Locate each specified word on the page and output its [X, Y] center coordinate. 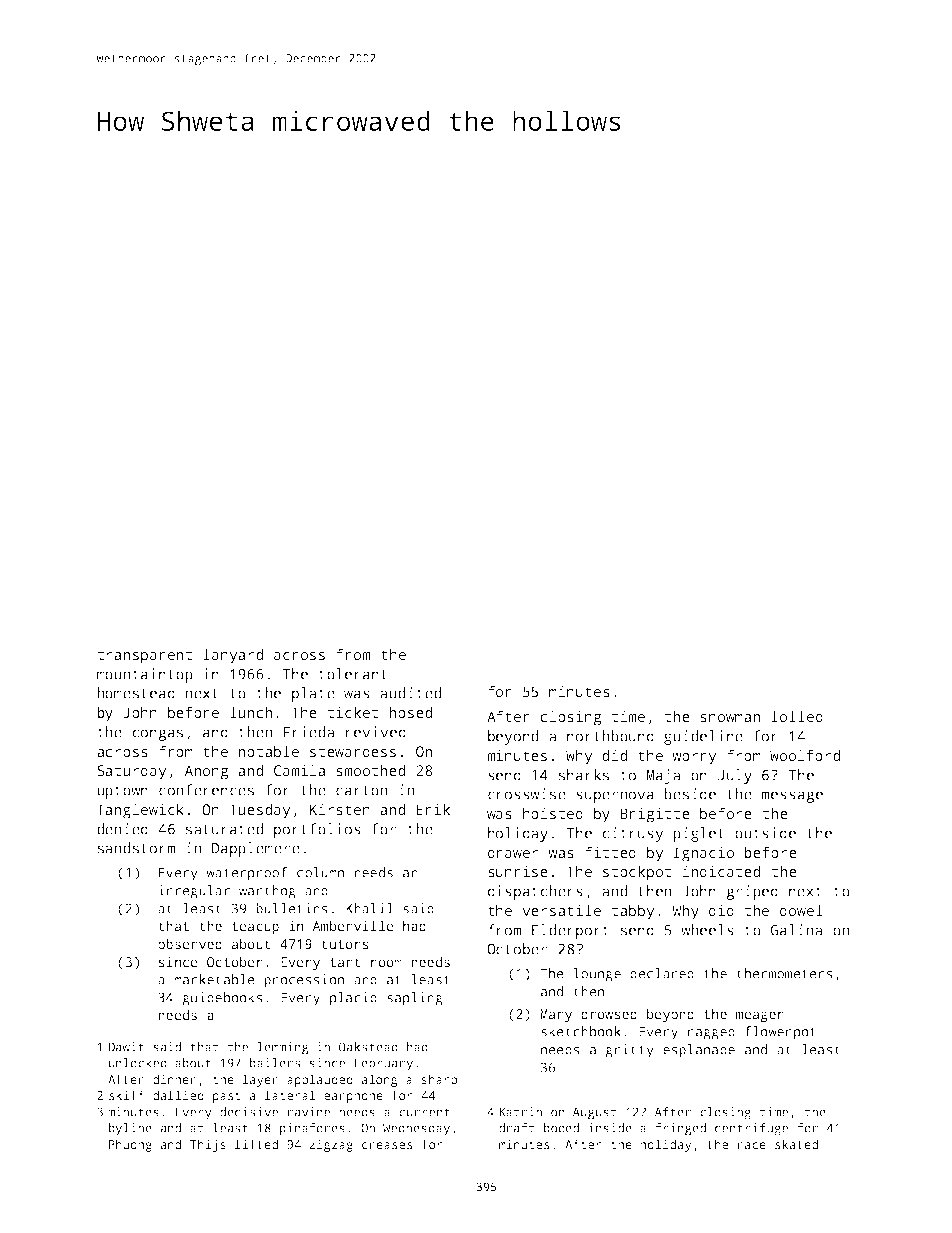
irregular [194, 892]
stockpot [637, 873]
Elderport [570, 931]
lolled [797, 716]
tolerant [353, 674]
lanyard [233, 656]
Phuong [130, 1145]
